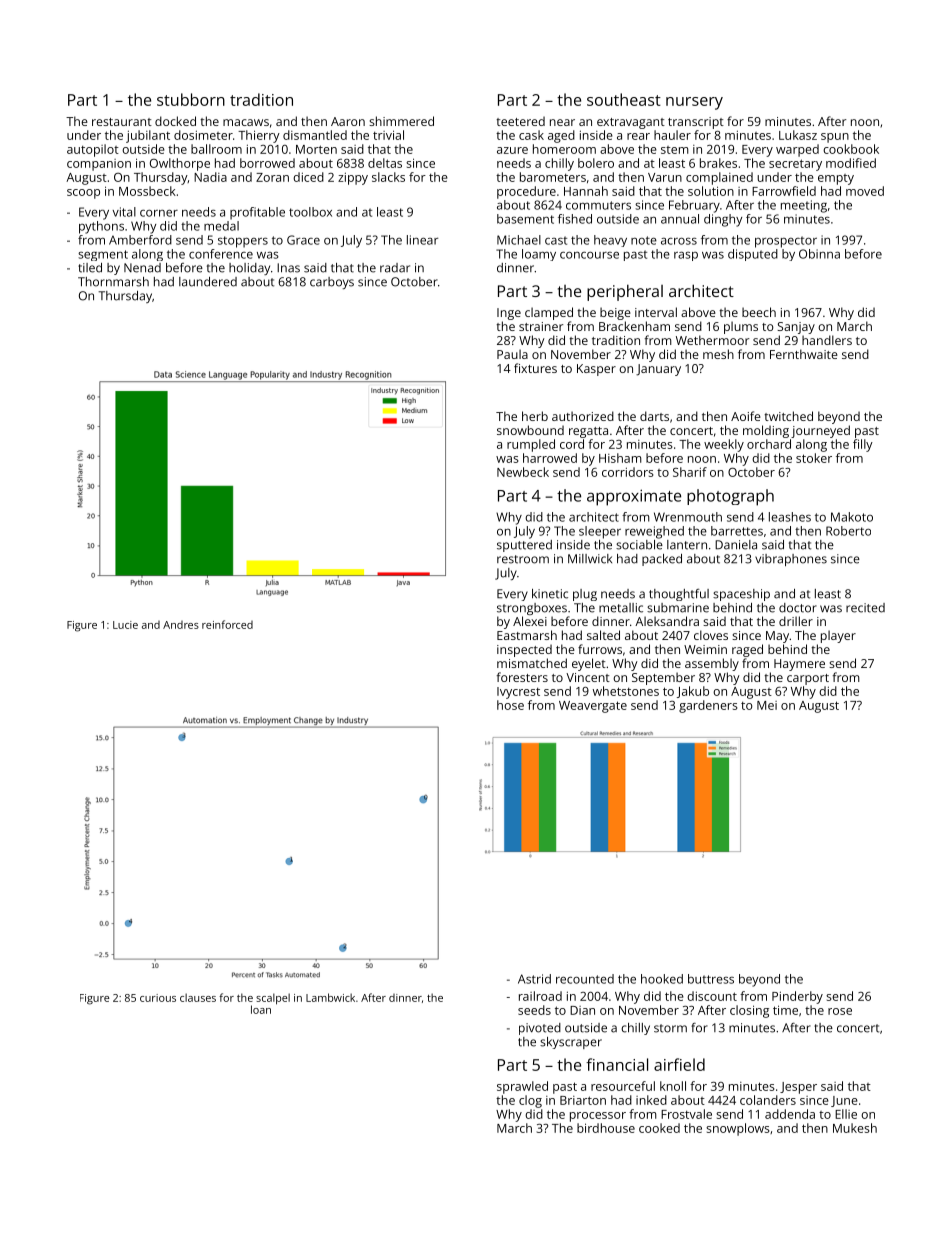  What do you see at coordinates (125, 625) in the page?
I see `Lucie` at bounding box center [125, 625].
